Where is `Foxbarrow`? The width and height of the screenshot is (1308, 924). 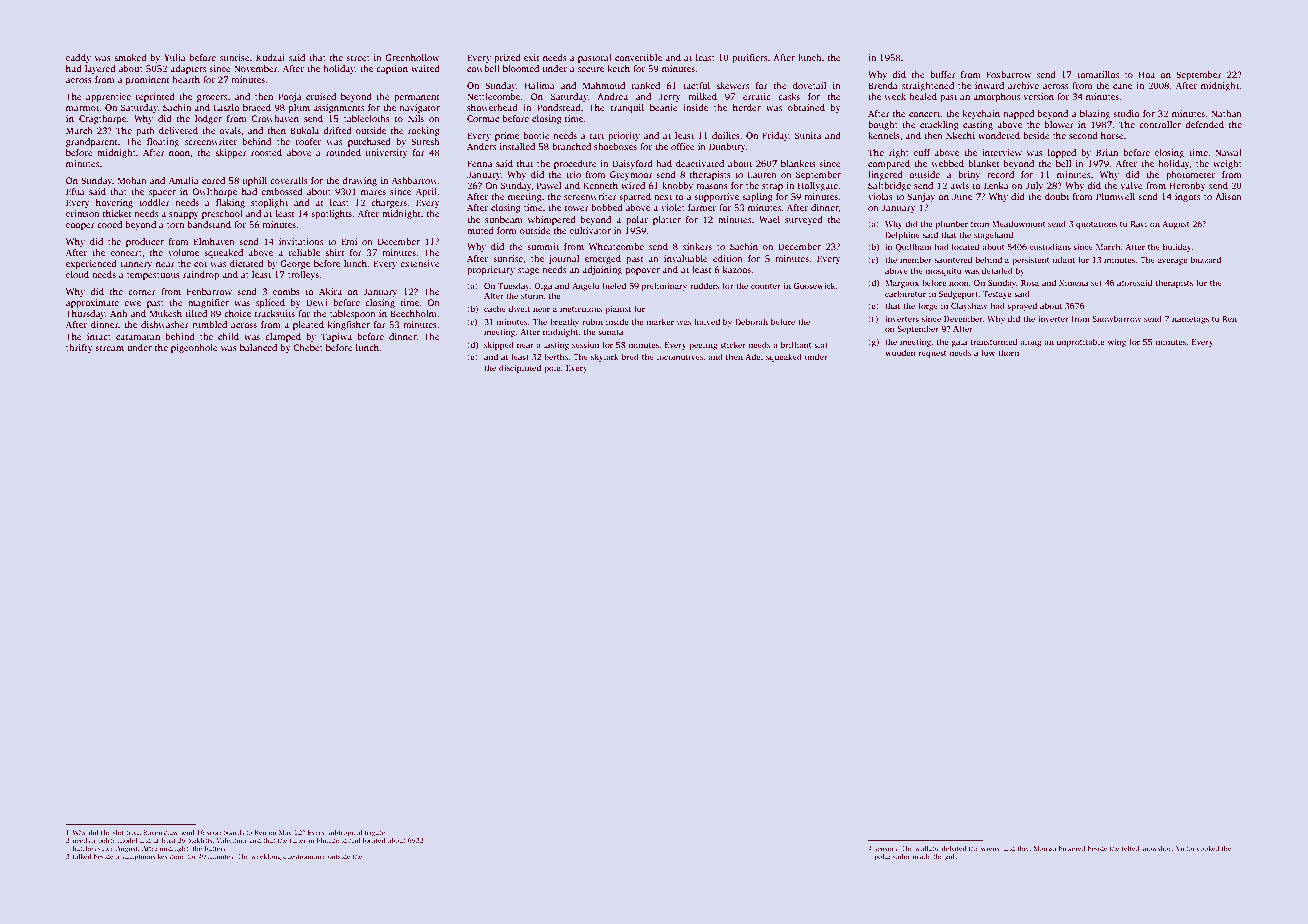
Foxbarrow is located at coordinates (1009, 74).
